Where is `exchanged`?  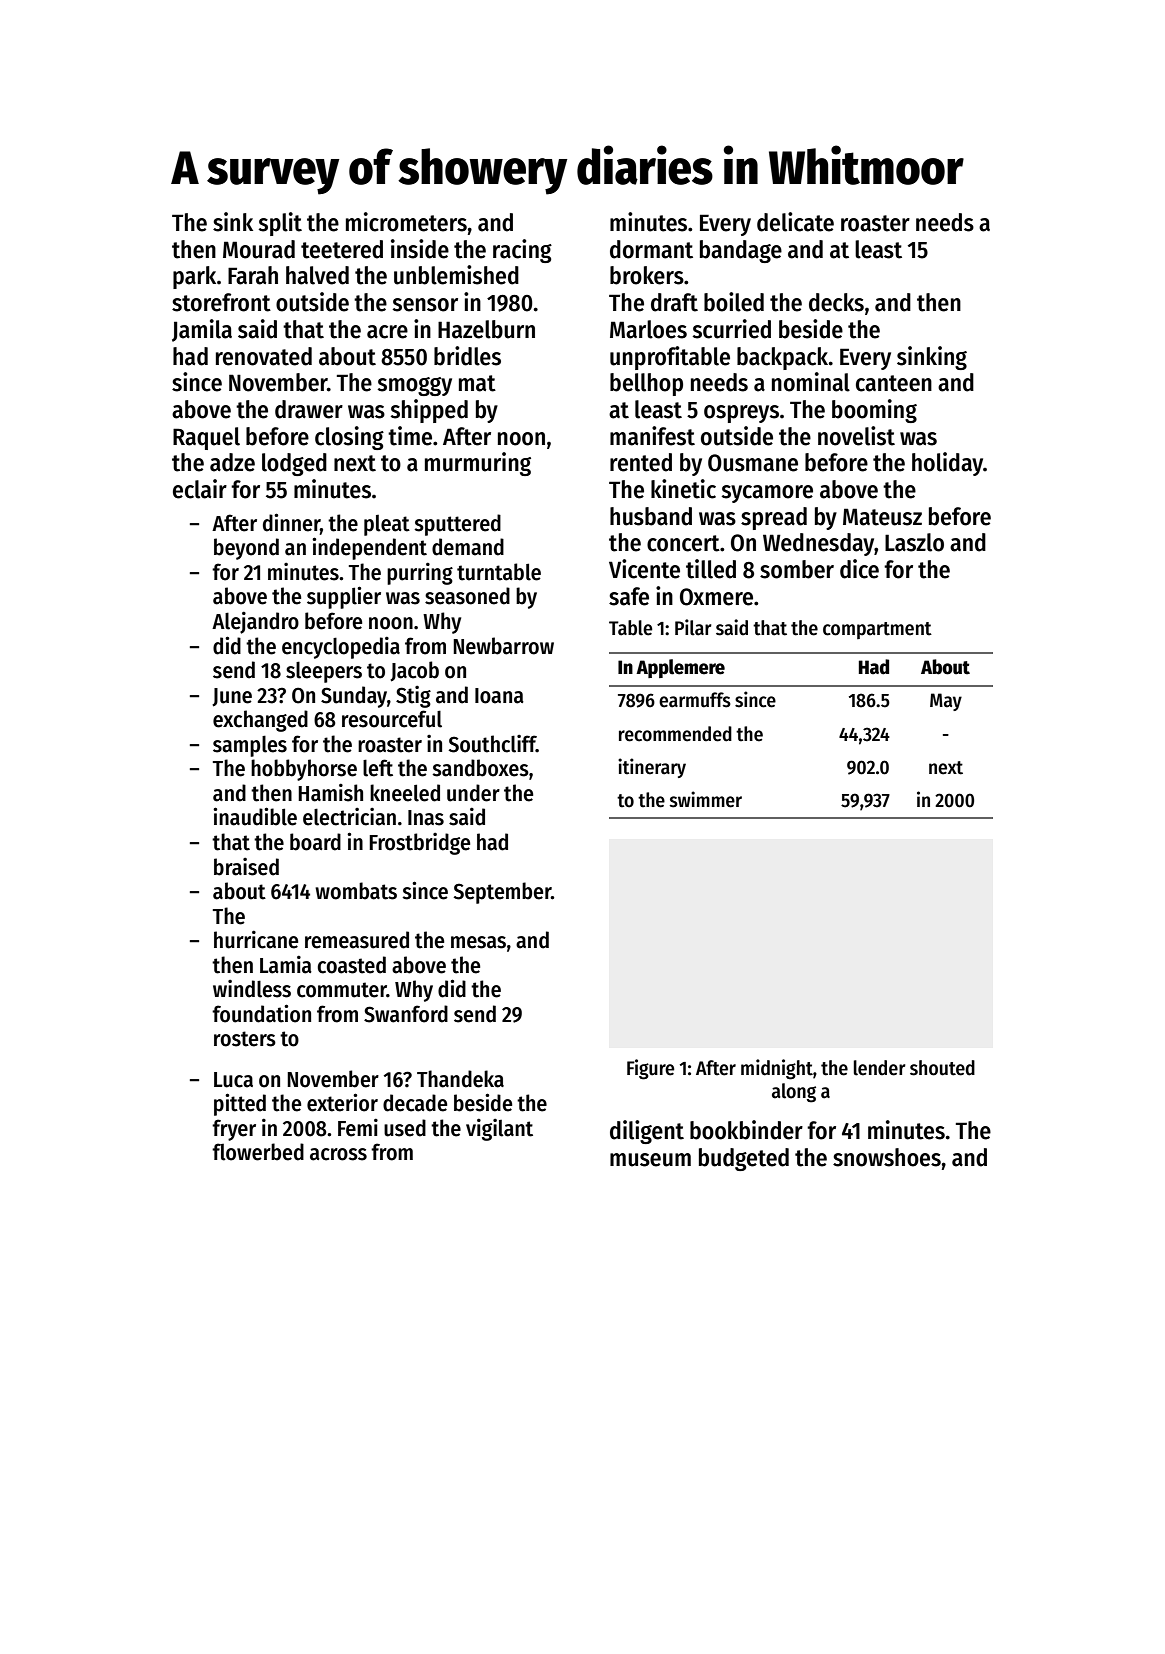
exchanged is located at coordinates (260, 721).
